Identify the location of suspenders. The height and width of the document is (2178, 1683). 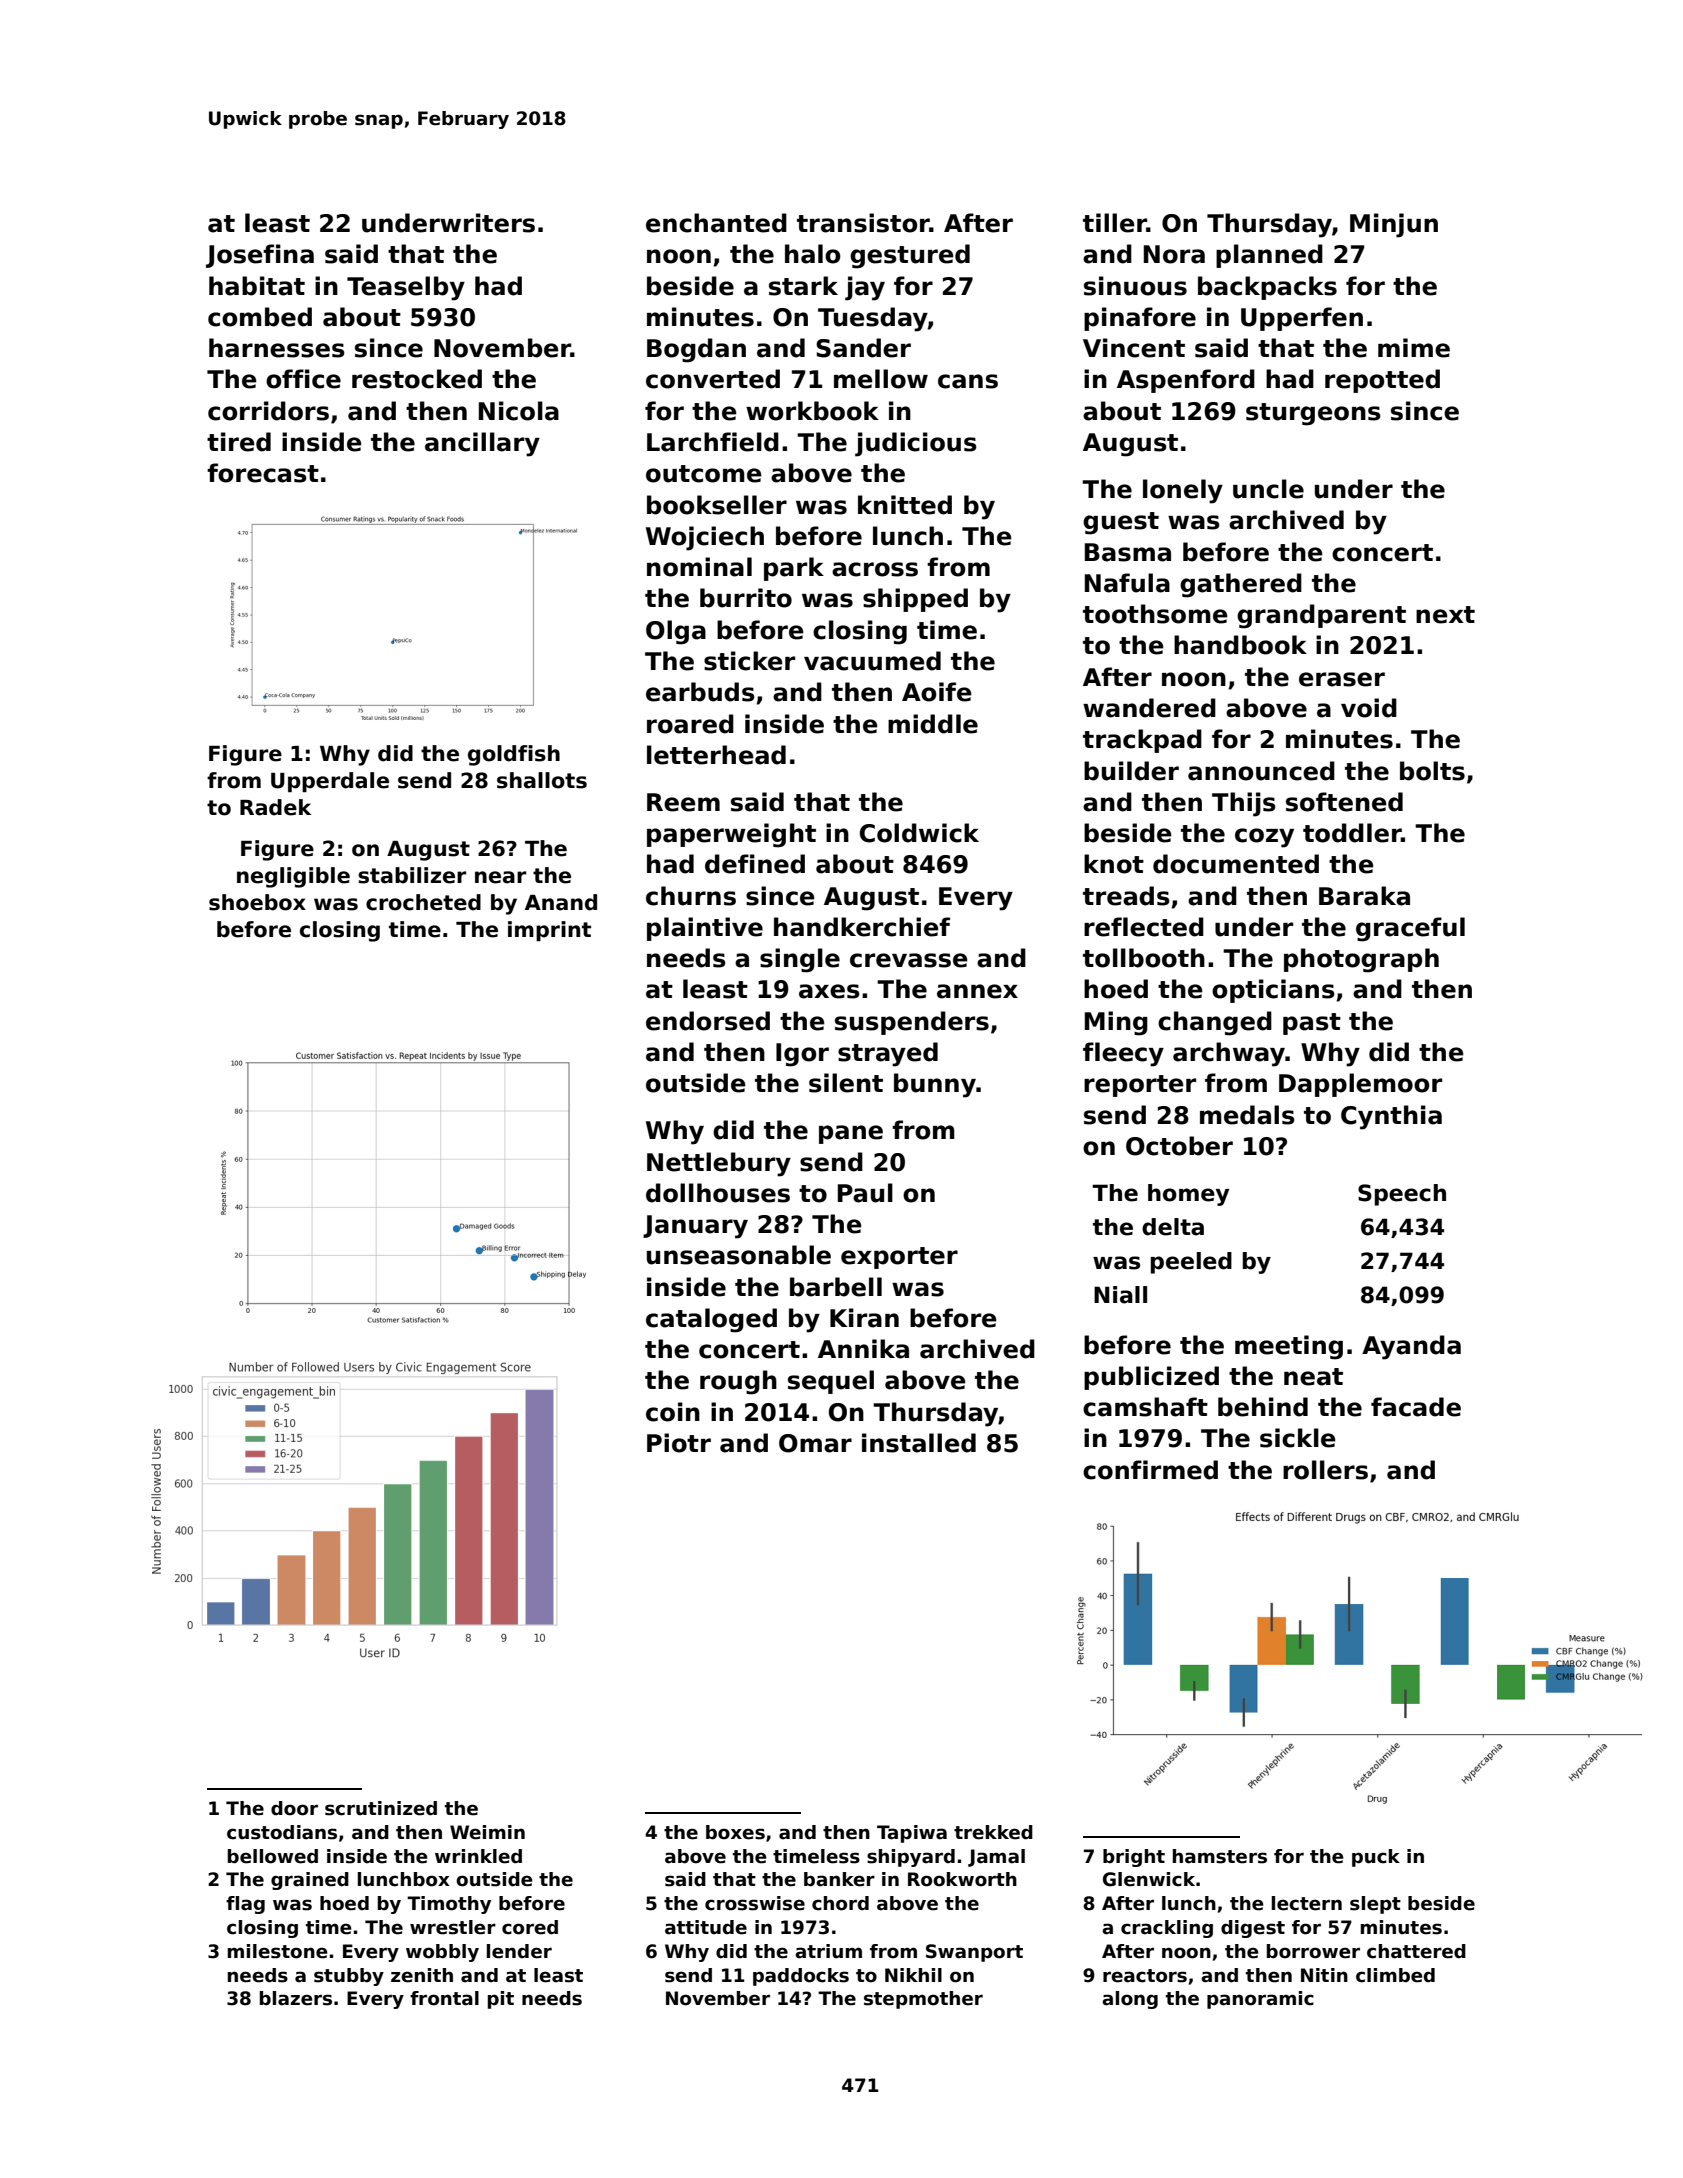
(912, 1023).
